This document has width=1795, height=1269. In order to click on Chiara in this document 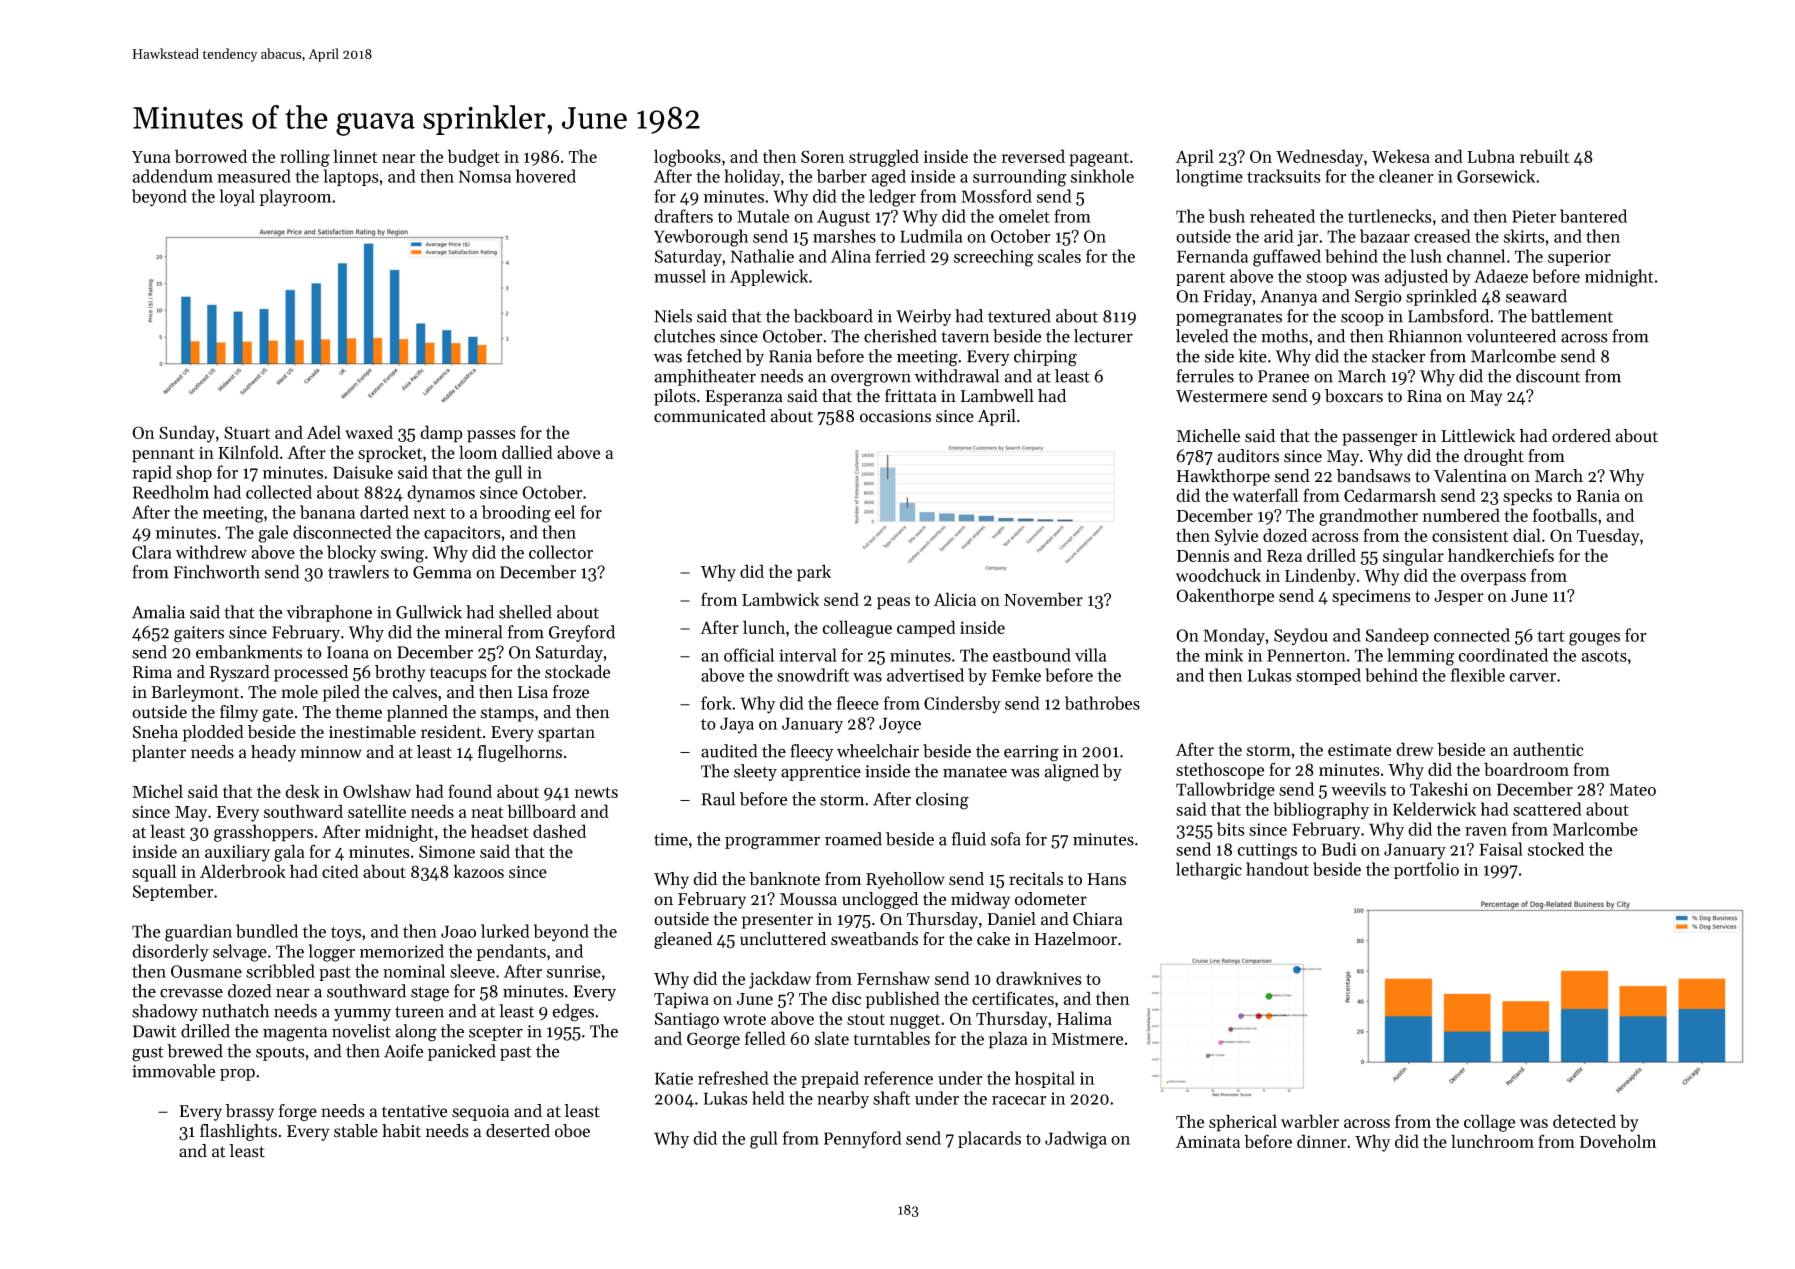, I will do `click(1098, 919)`.
